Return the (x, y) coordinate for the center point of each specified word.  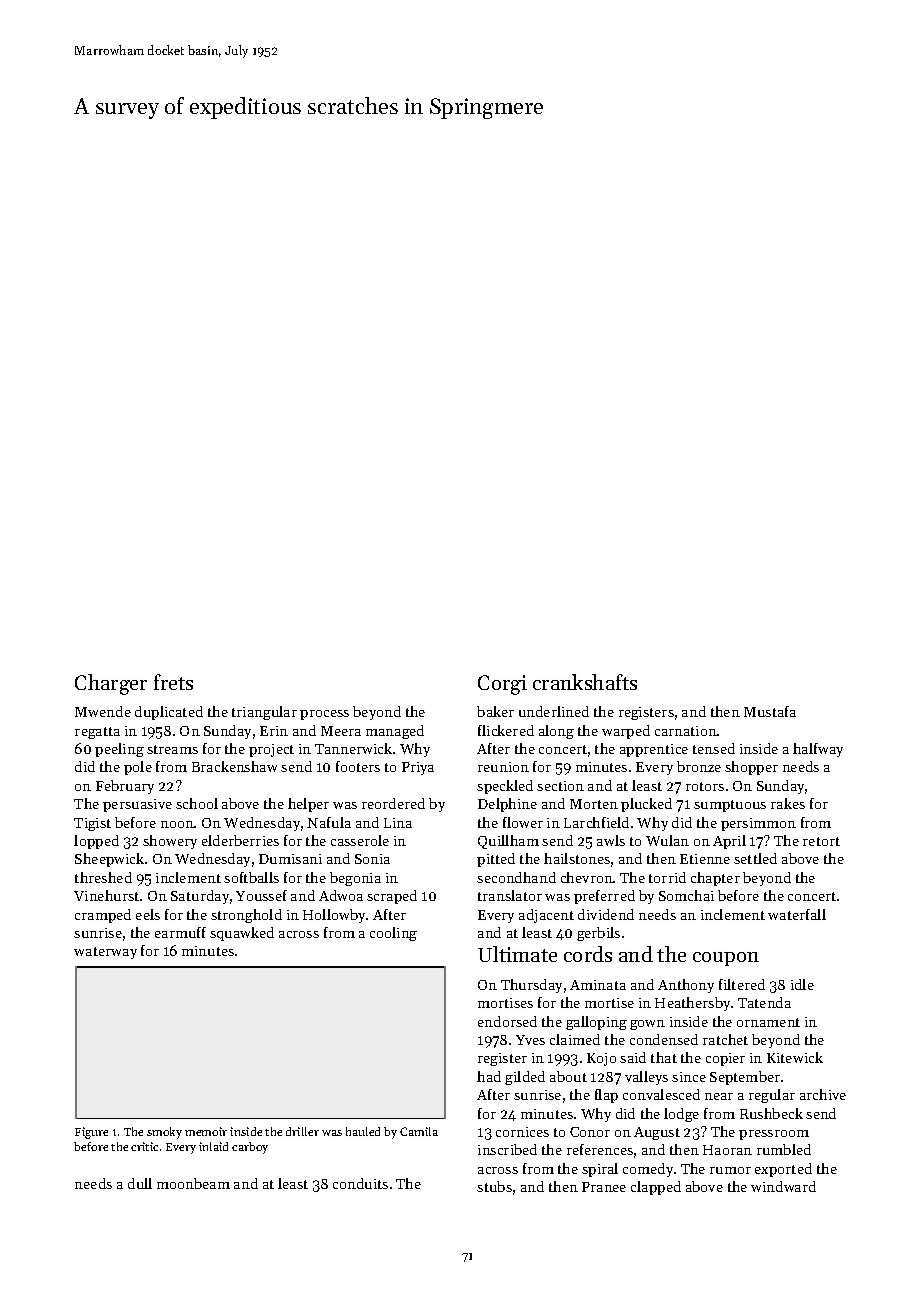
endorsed (507, 1021)
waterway (105, 953)
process (324, 715)
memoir (206, 1131)
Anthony (686, 986)
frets (173, 682)
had (489, 1076)
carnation (686, 731)
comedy (648, 1170)
